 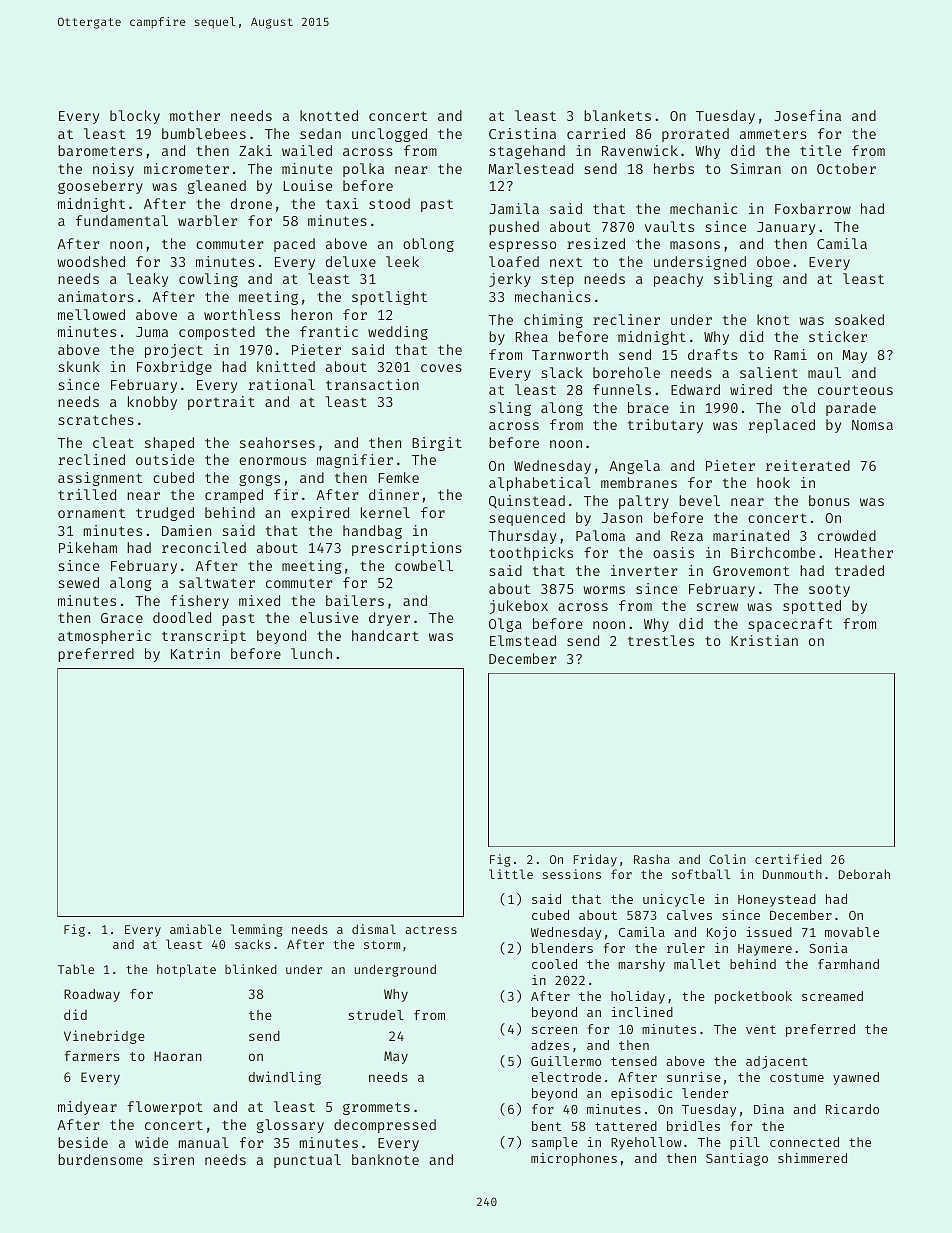 What do you see at coordinates (135, 117) in the screenshot?
I see `blocky` at bounding box center [135, 117].
